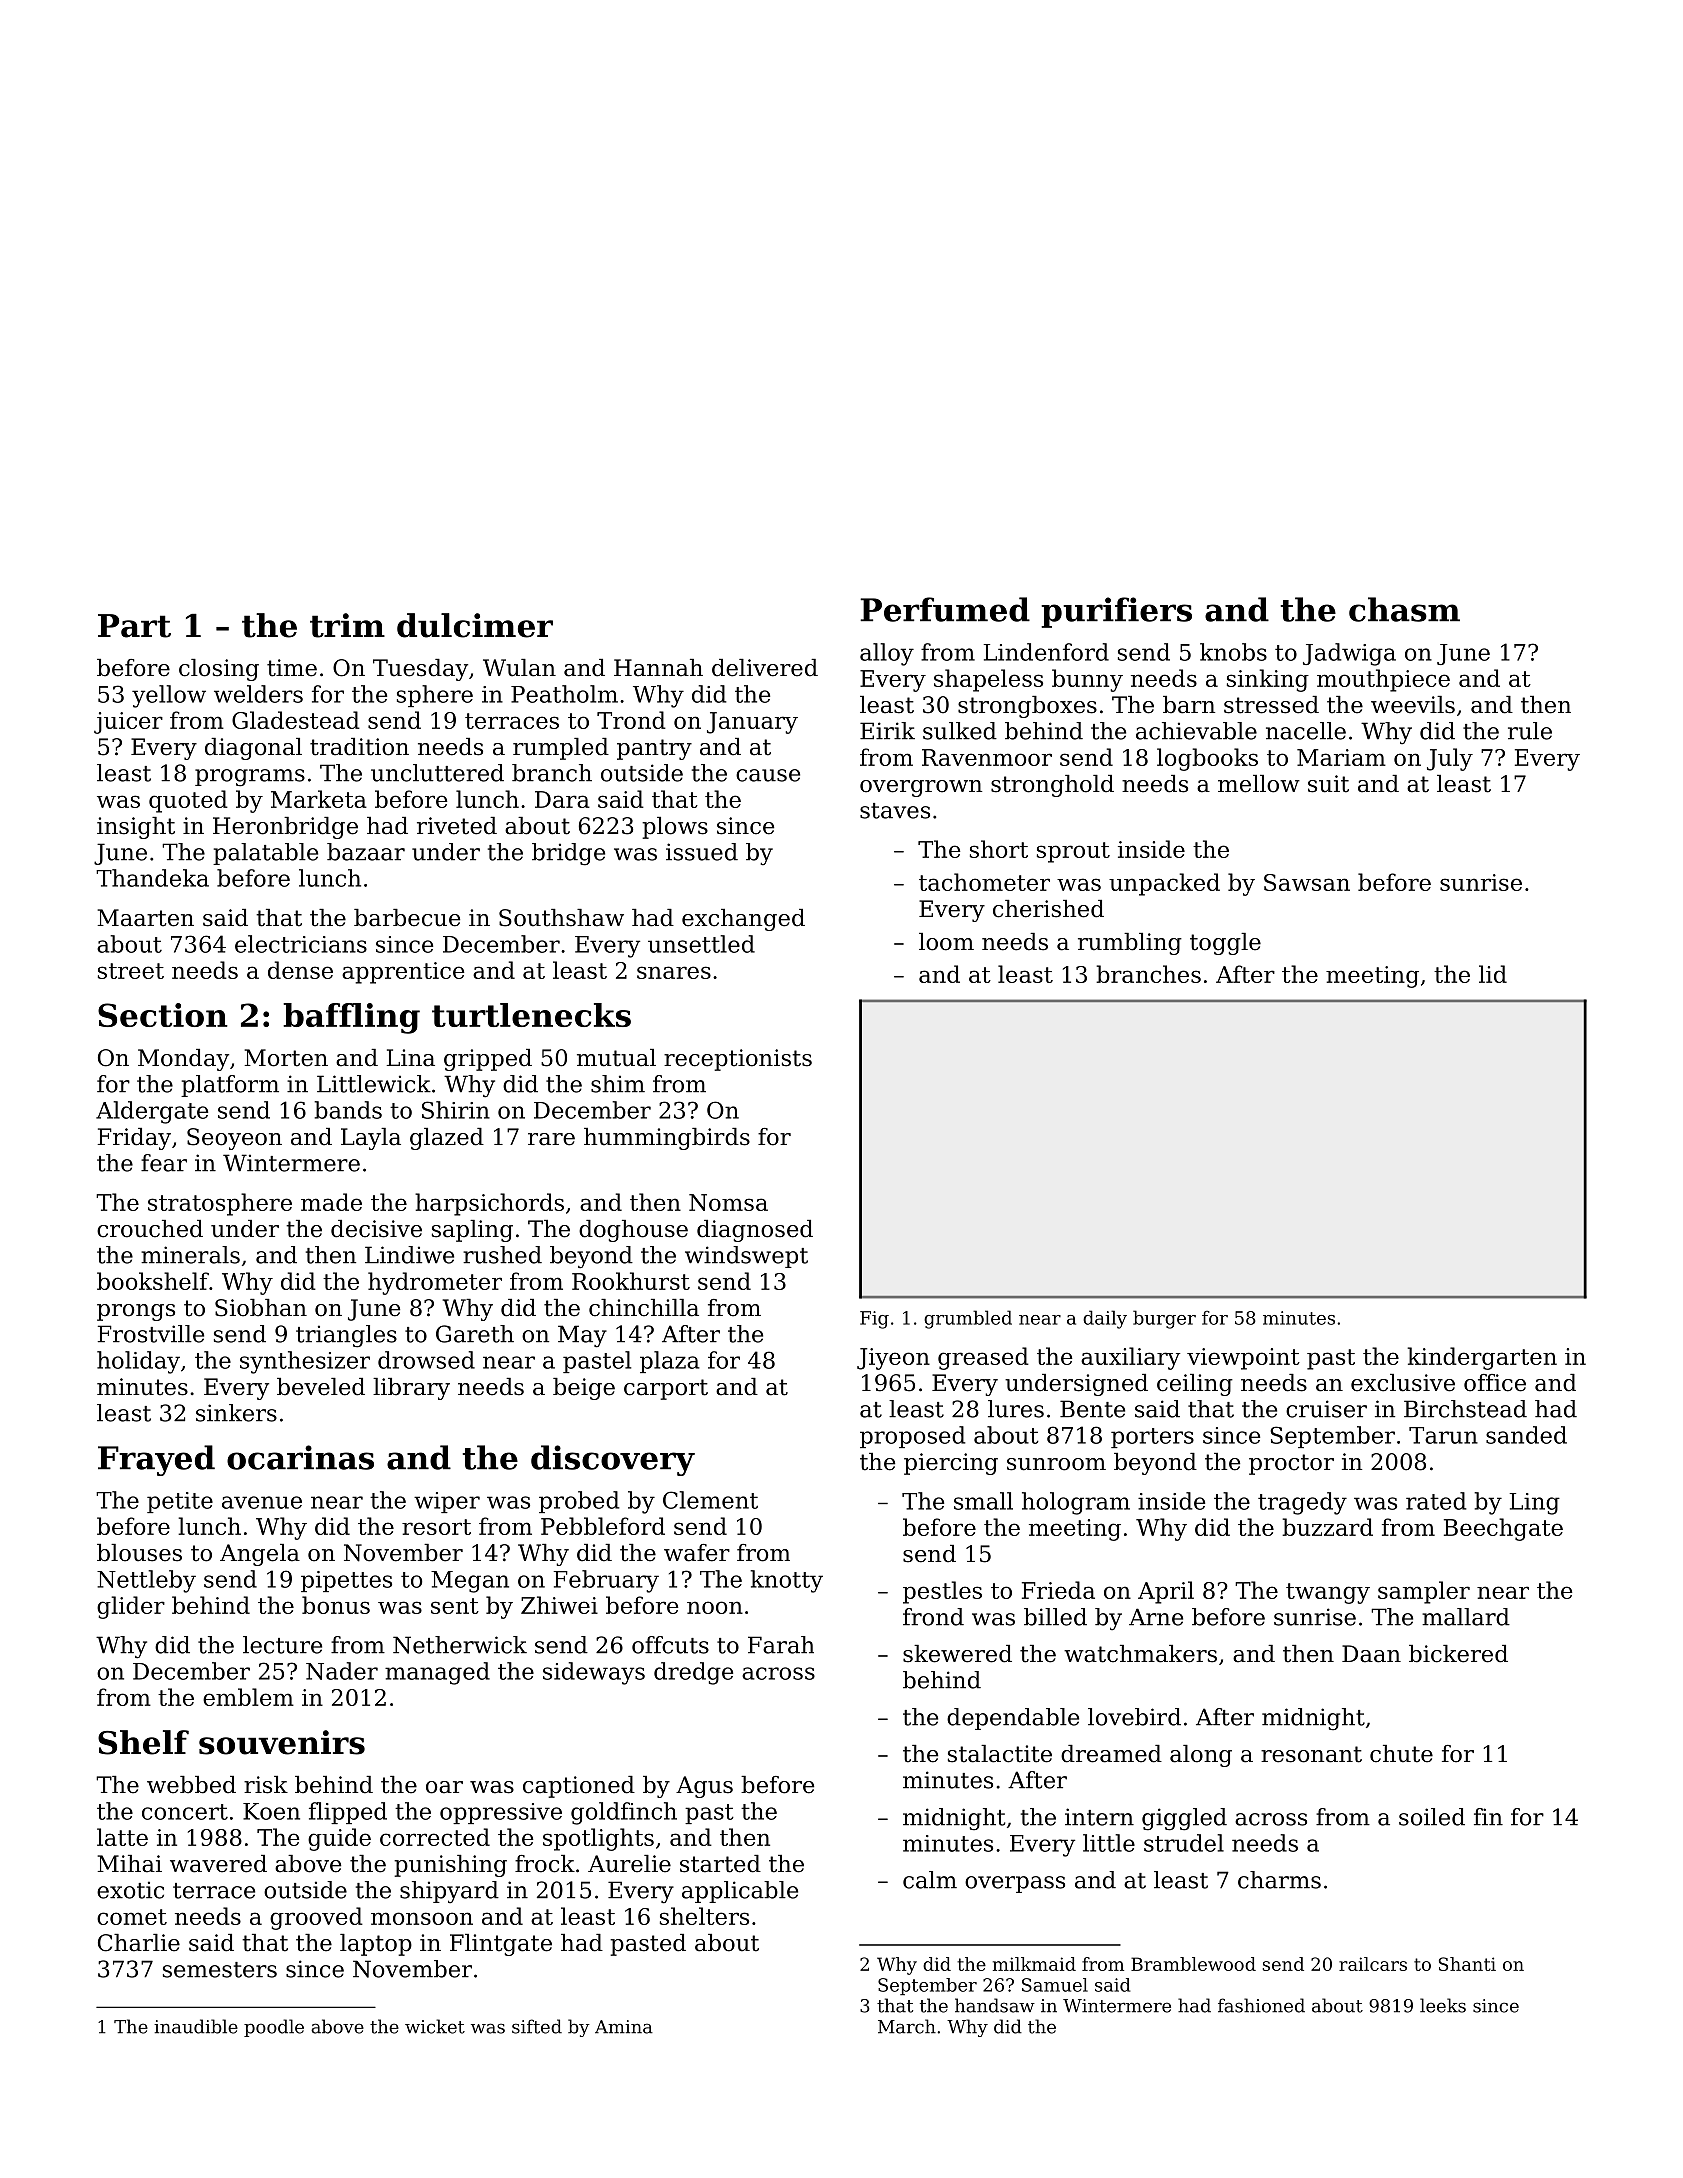 The image size is (1683, 2178). What do you see at coordinates (139, 1553) in the screenshot?
I see `blouses` at bounding box center [139, 1553].
